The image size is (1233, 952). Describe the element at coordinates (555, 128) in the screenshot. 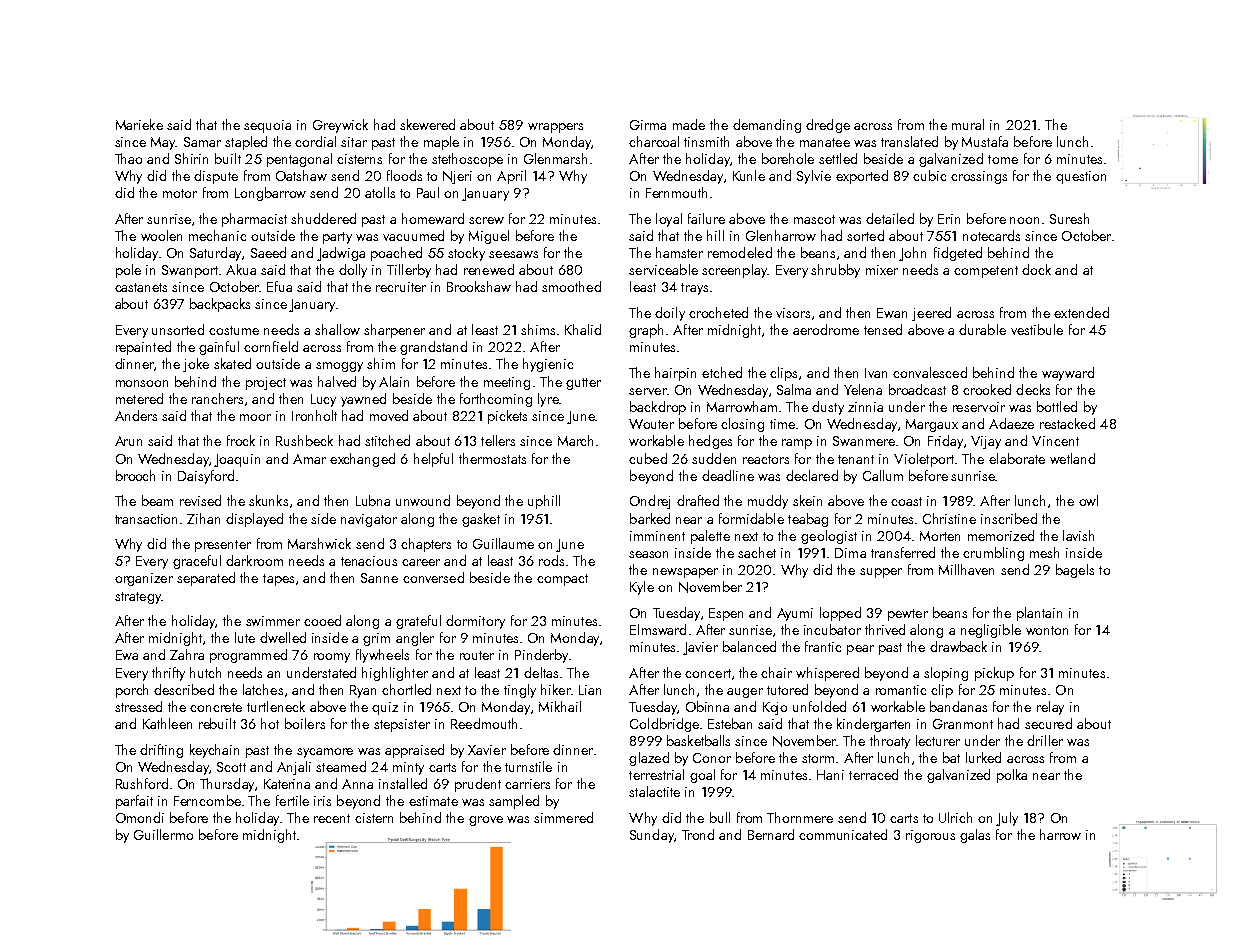

I see `wrappers` at that location.
